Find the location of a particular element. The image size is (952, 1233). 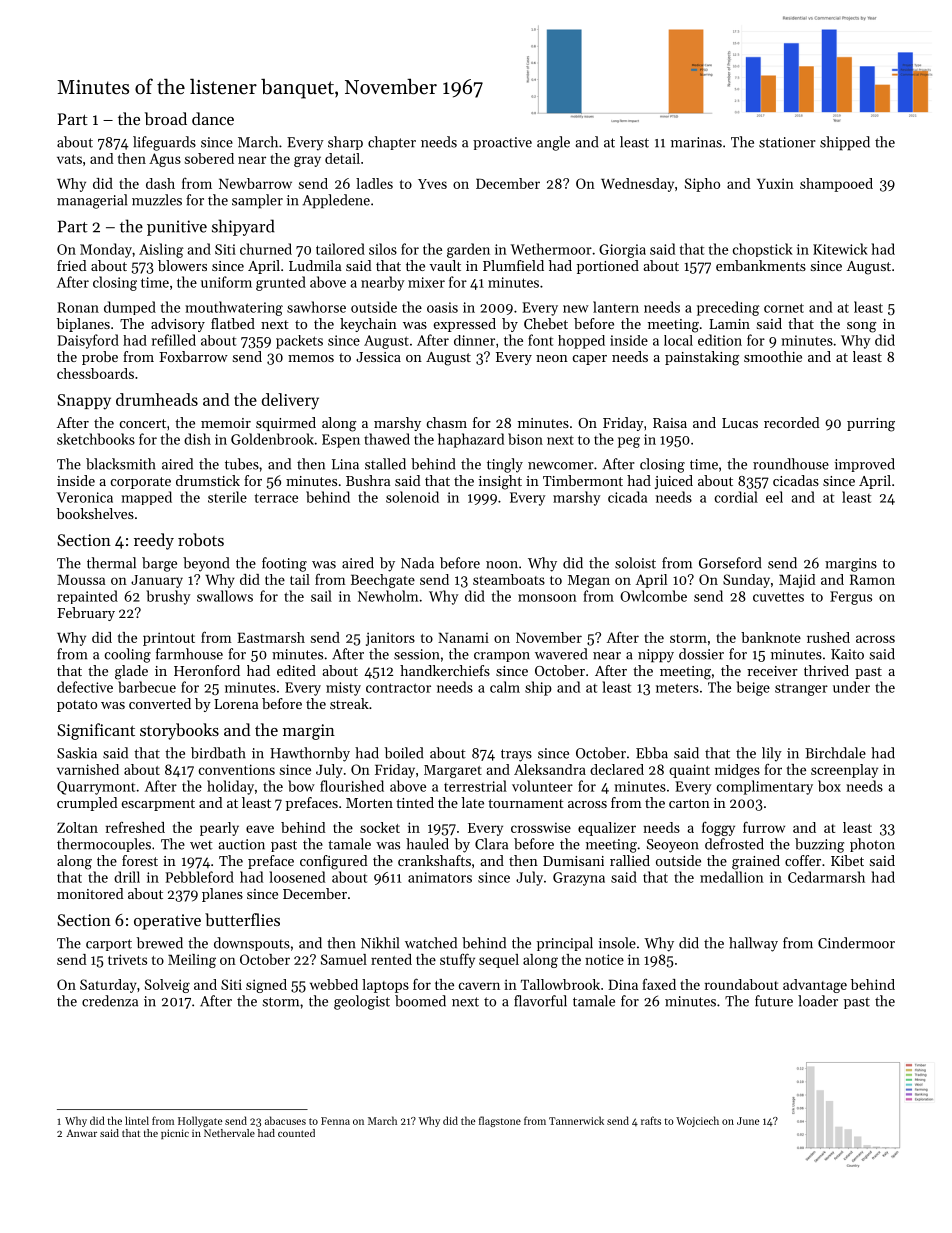

dance is located at coordinates (213, 118).
